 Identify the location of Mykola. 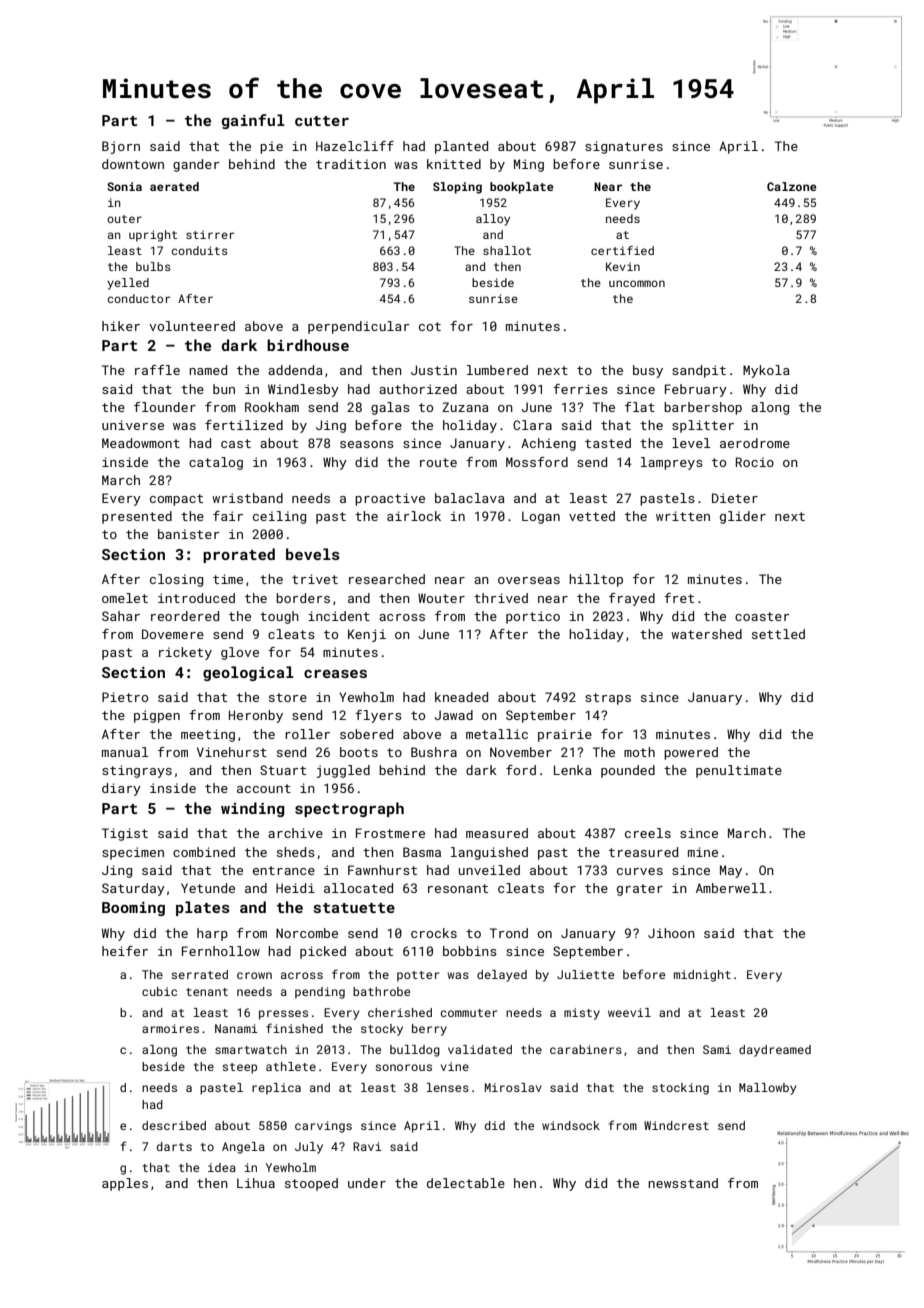
(766, 371).
